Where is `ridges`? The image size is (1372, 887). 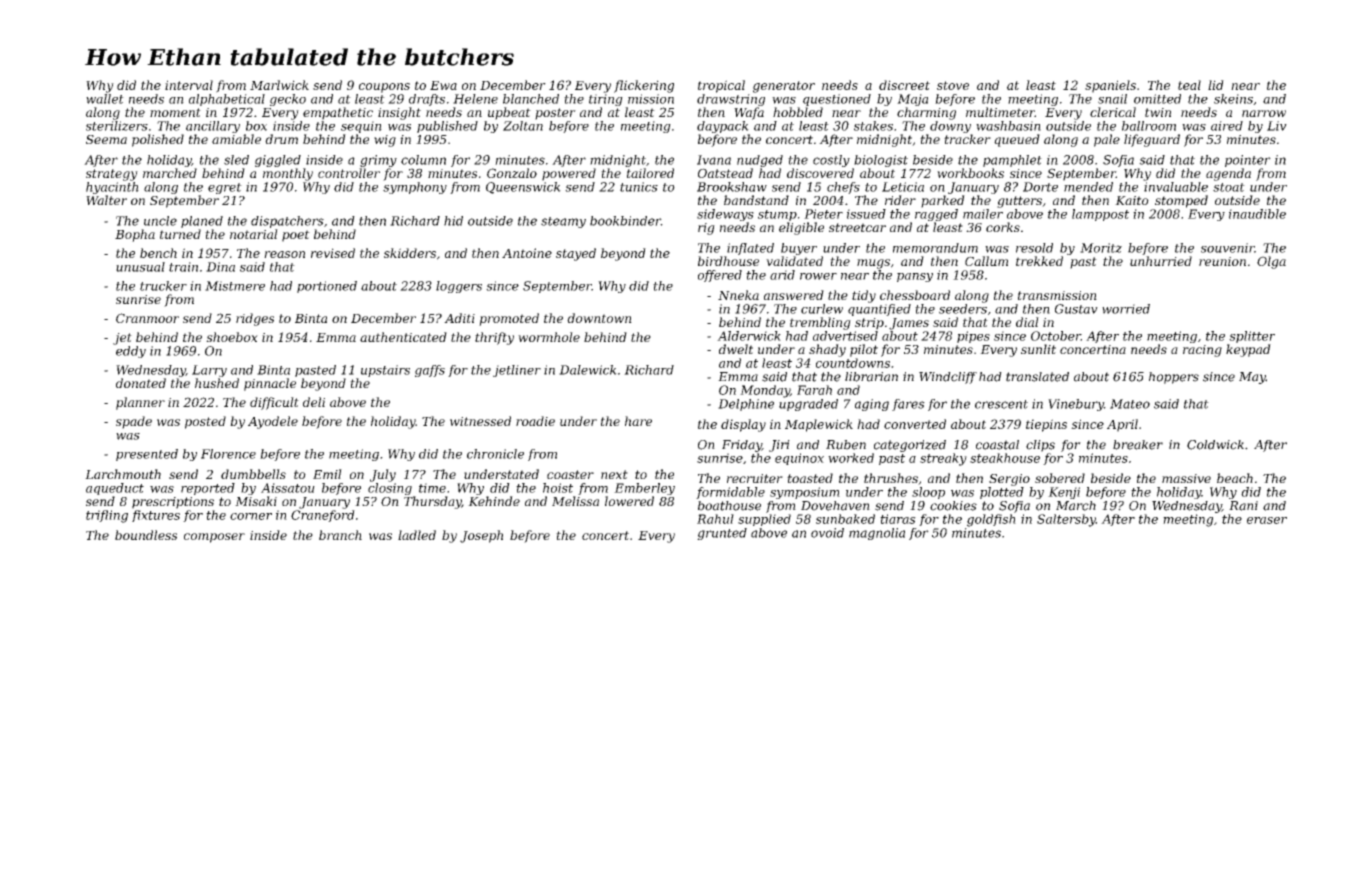 ridges is located at coordinates (255, 319).
